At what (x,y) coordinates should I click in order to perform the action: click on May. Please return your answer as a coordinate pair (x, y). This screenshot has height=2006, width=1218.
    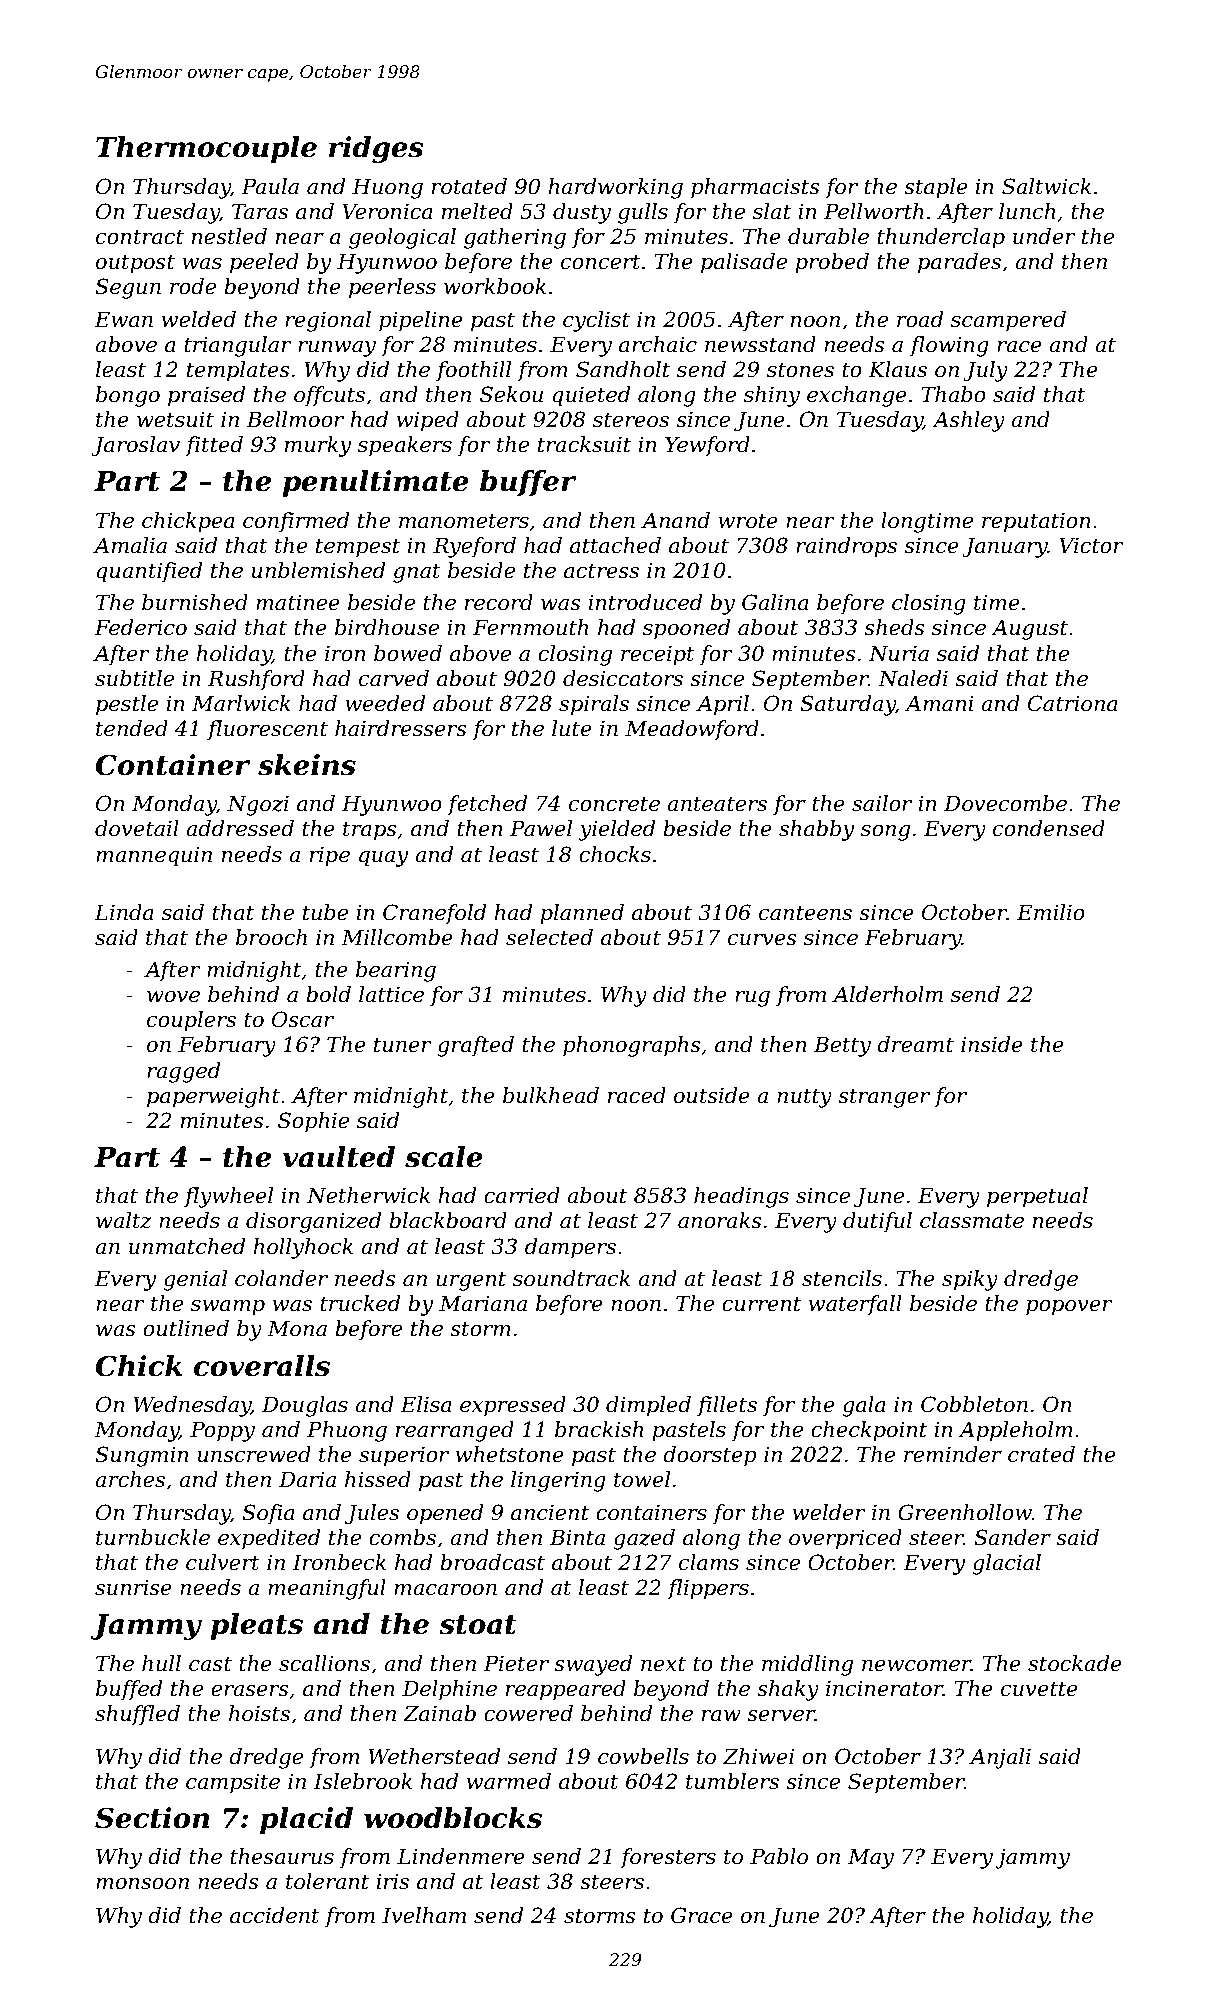
    Looking at the image, I should click on (871, 1858).
